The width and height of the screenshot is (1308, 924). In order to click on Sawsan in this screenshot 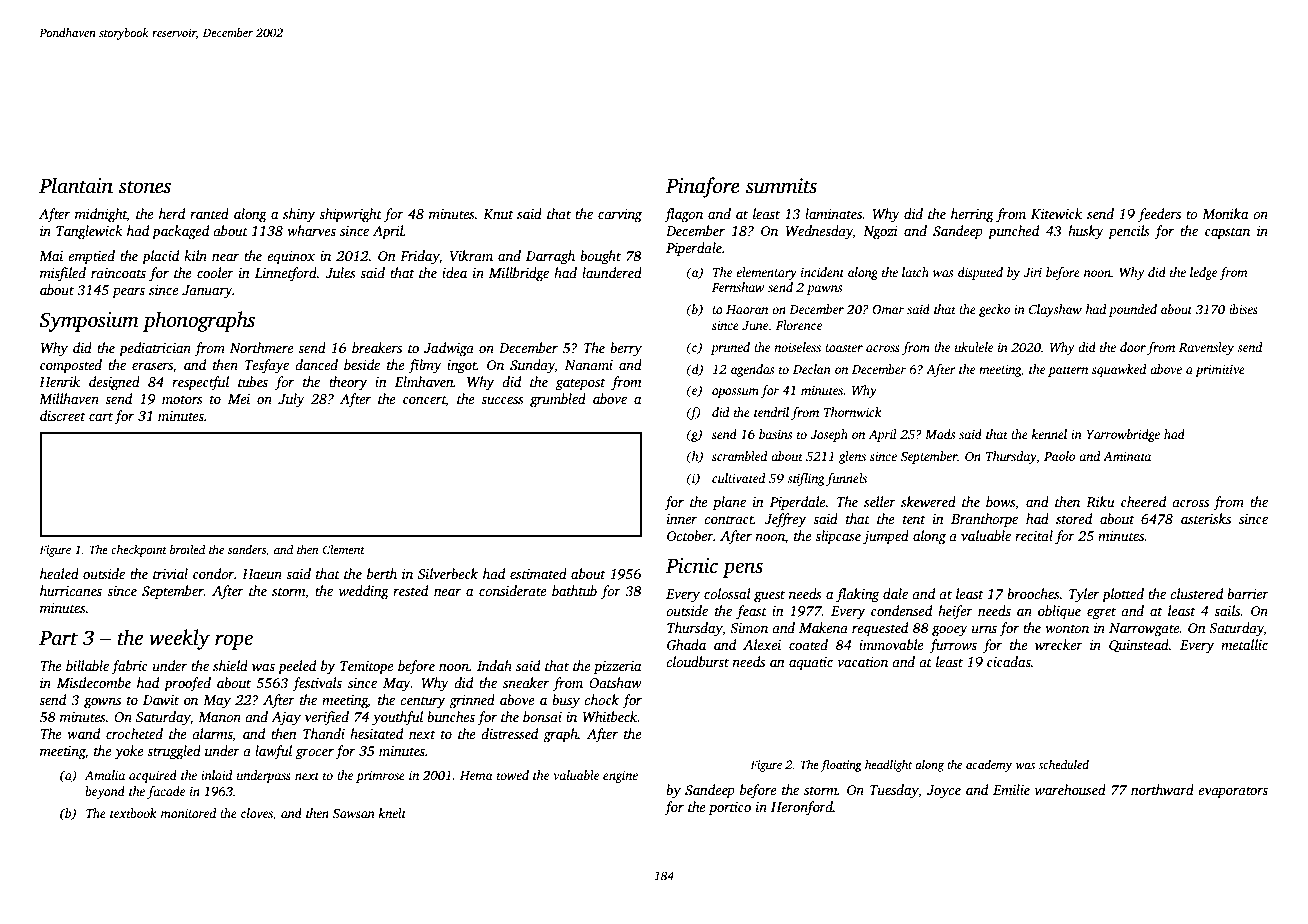, I will do `click(354, 813)`.
